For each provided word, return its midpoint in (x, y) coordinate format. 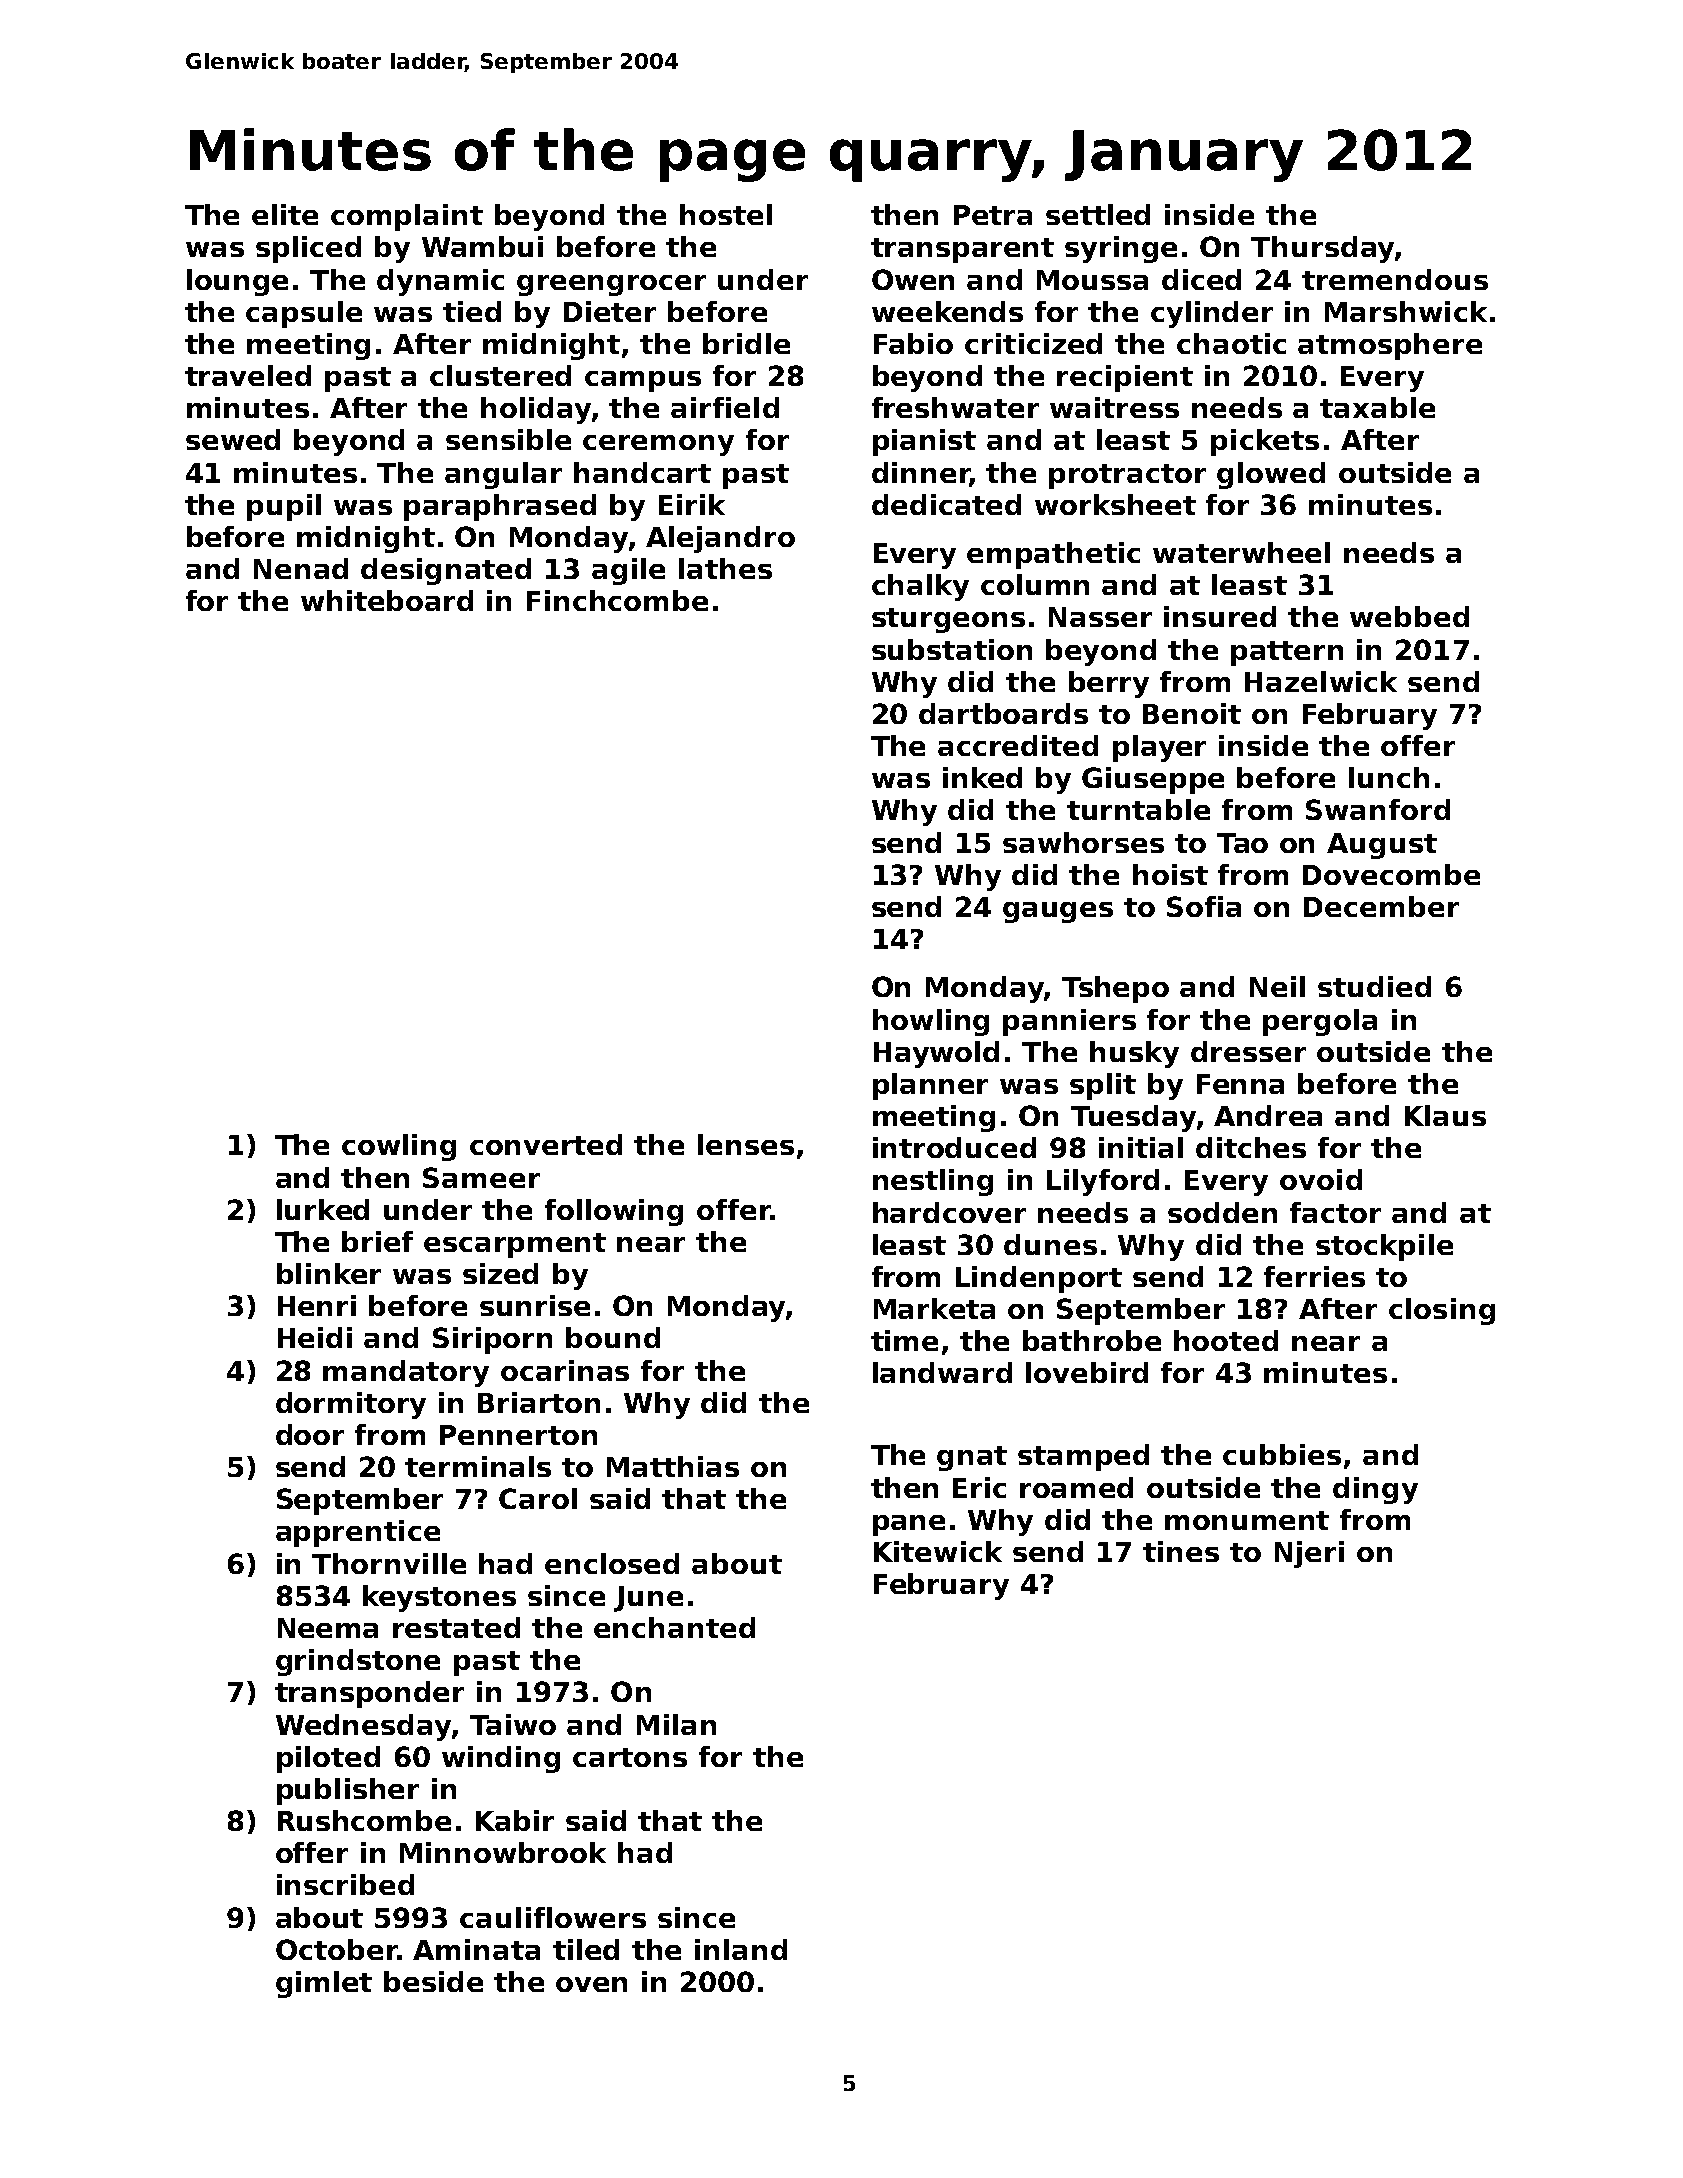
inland (741, 1949)
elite (285, 214)
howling (931, 1022)
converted (546, 1144)
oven (591, 1984)
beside (433, 1981)
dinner (921, 473)
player (1159, 748)
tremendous (1395, 279)
